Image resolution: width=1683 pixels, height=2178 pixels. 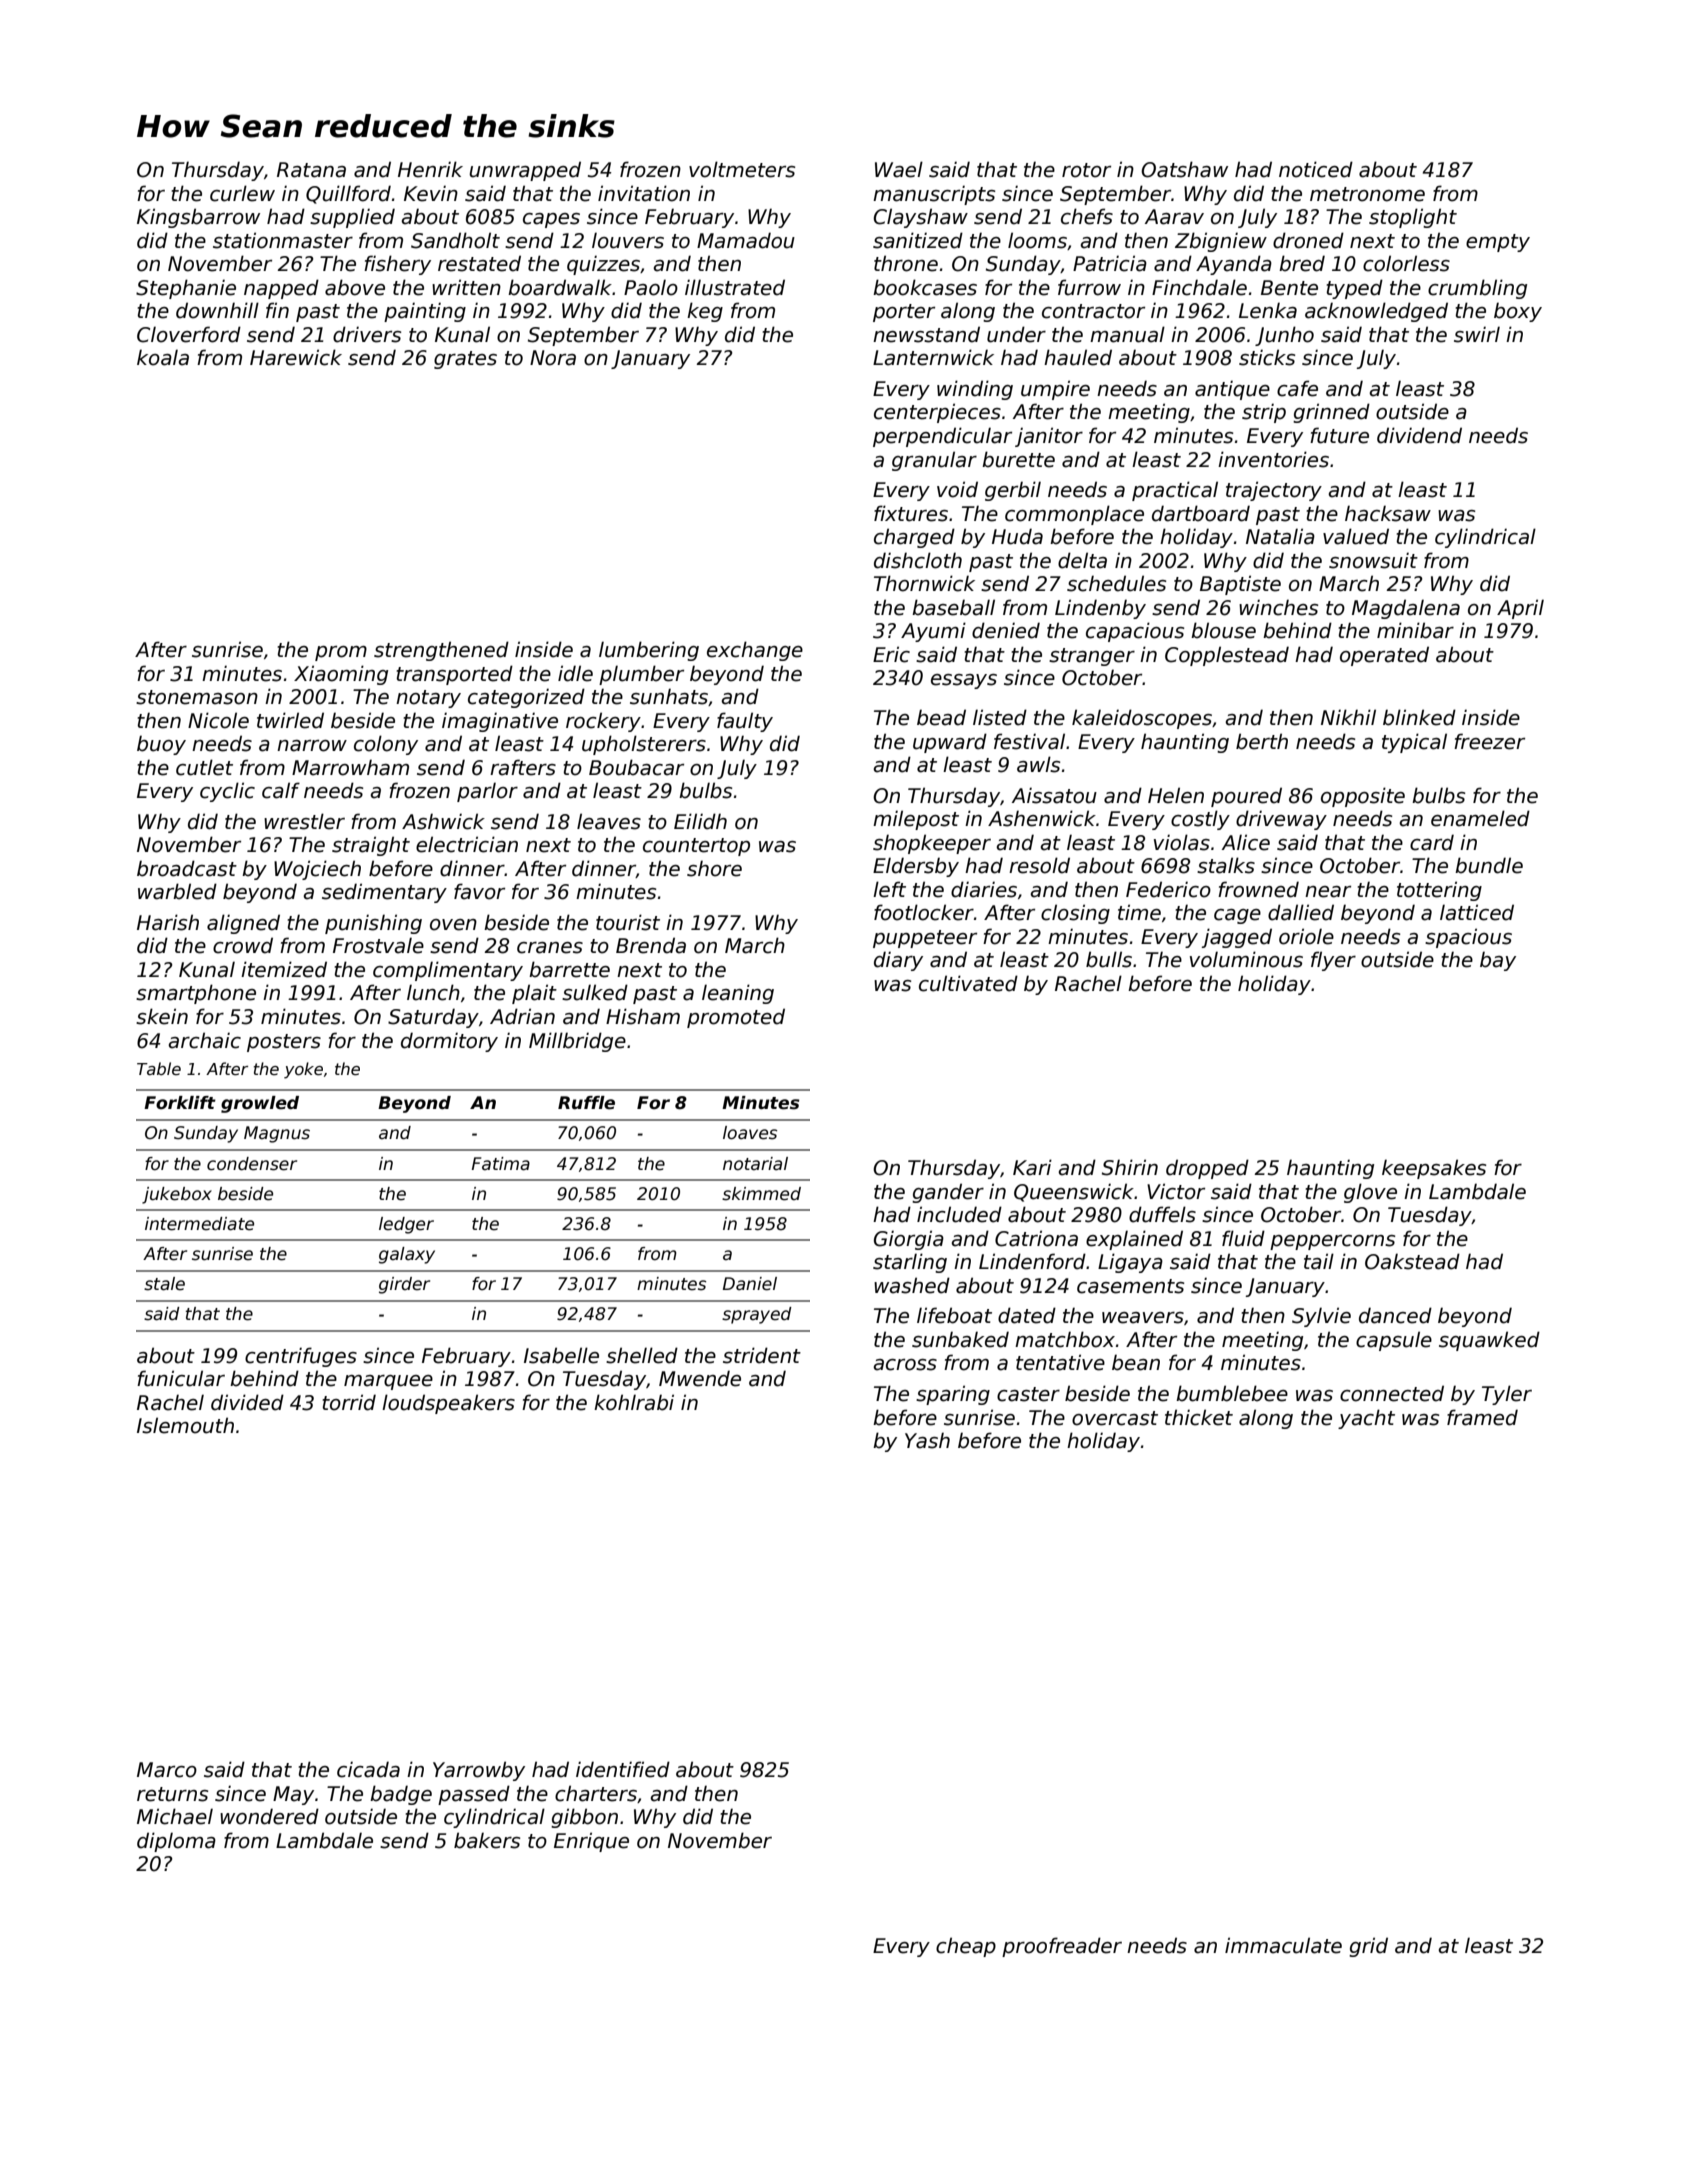 What do you see at coordinates (1321, 1317) in the page?
I see `Sylvie` at bounding box center [1321, 1317].
